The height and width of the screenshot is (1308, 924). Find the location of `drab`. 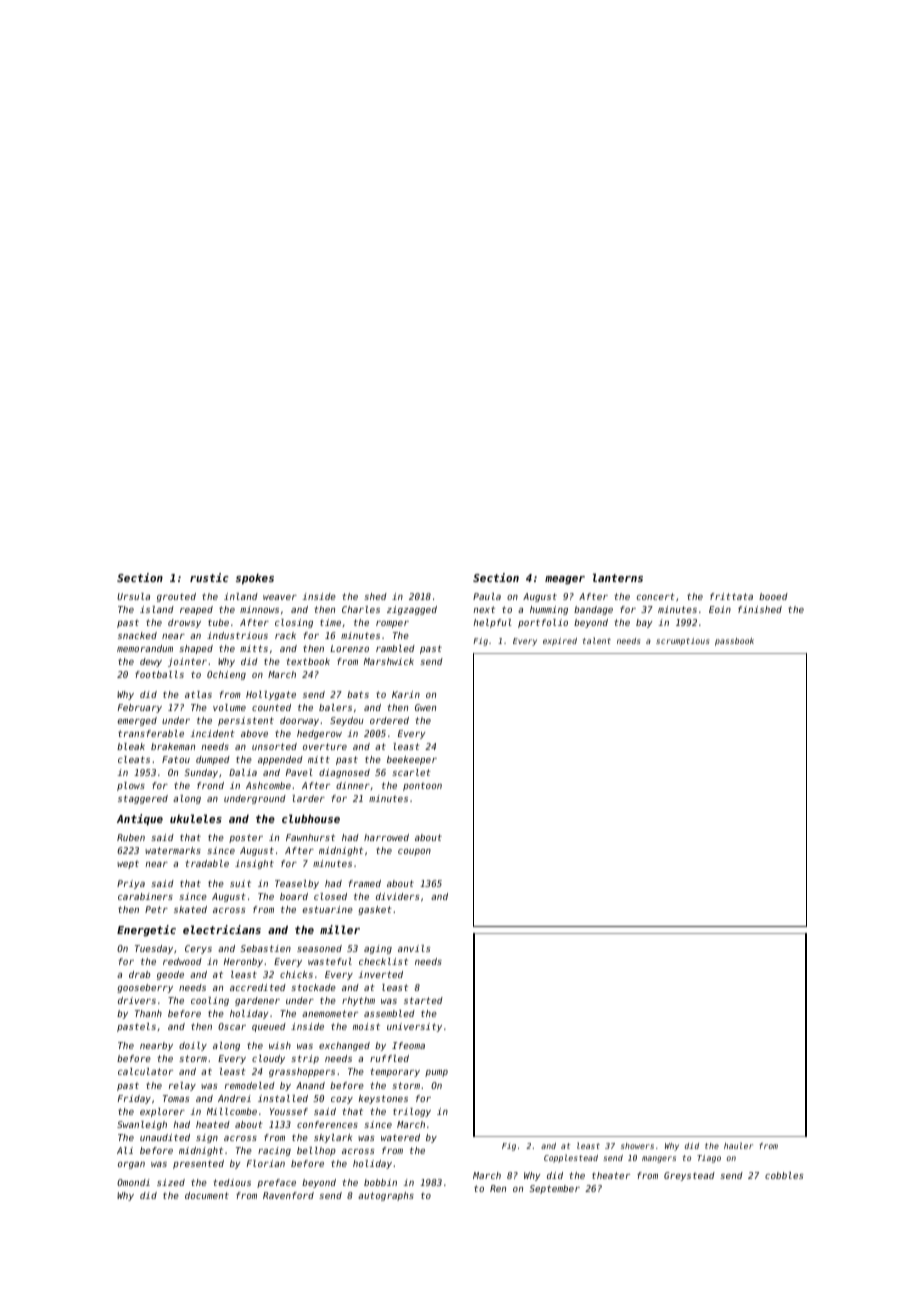

drab is located at coordinates (140, 974).
